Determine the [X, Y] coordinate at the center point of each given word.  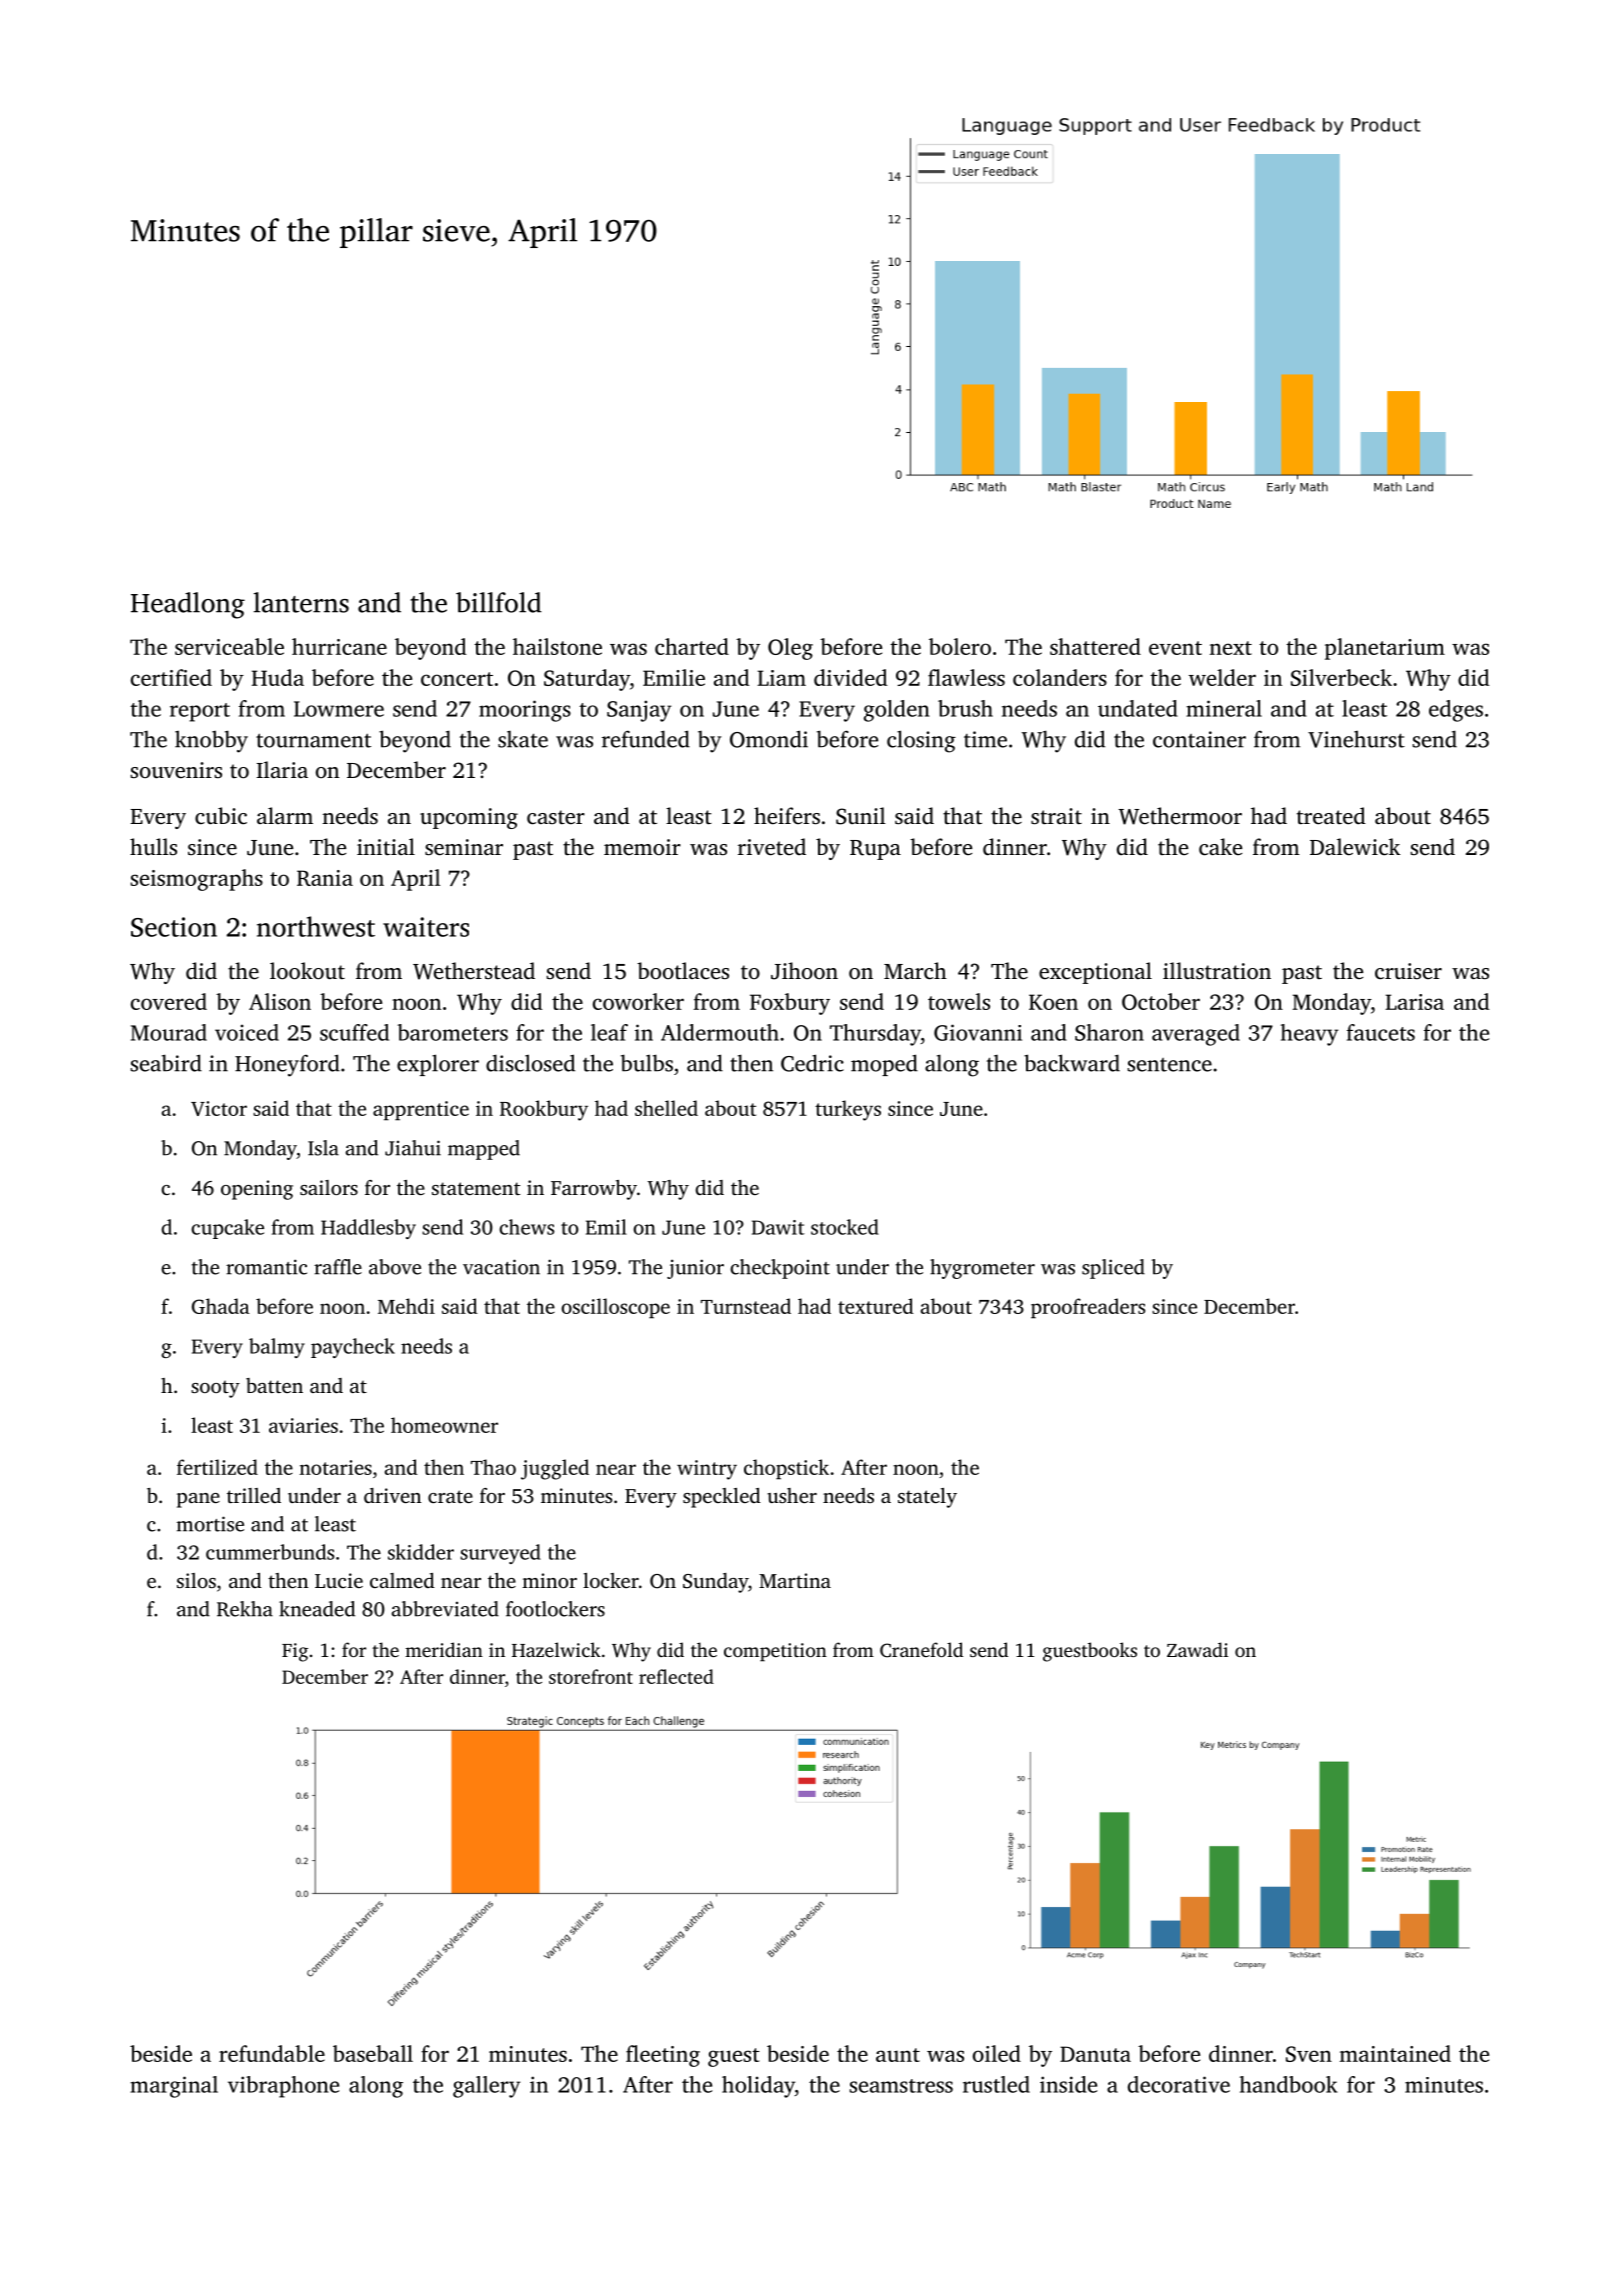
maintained [1395, 2053]
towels [959, 1001]
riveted [772, 847]
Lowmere [339, 709]
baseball [373, 2053]
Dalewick [1355, 847]
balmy [277, 1348]
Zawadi [1197, 1649]
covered [169, 1001]
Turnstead [746, 1306]
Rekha [245, 1609]
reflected [676, 1676]
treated [1331, 816]
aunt [898, 2055]
